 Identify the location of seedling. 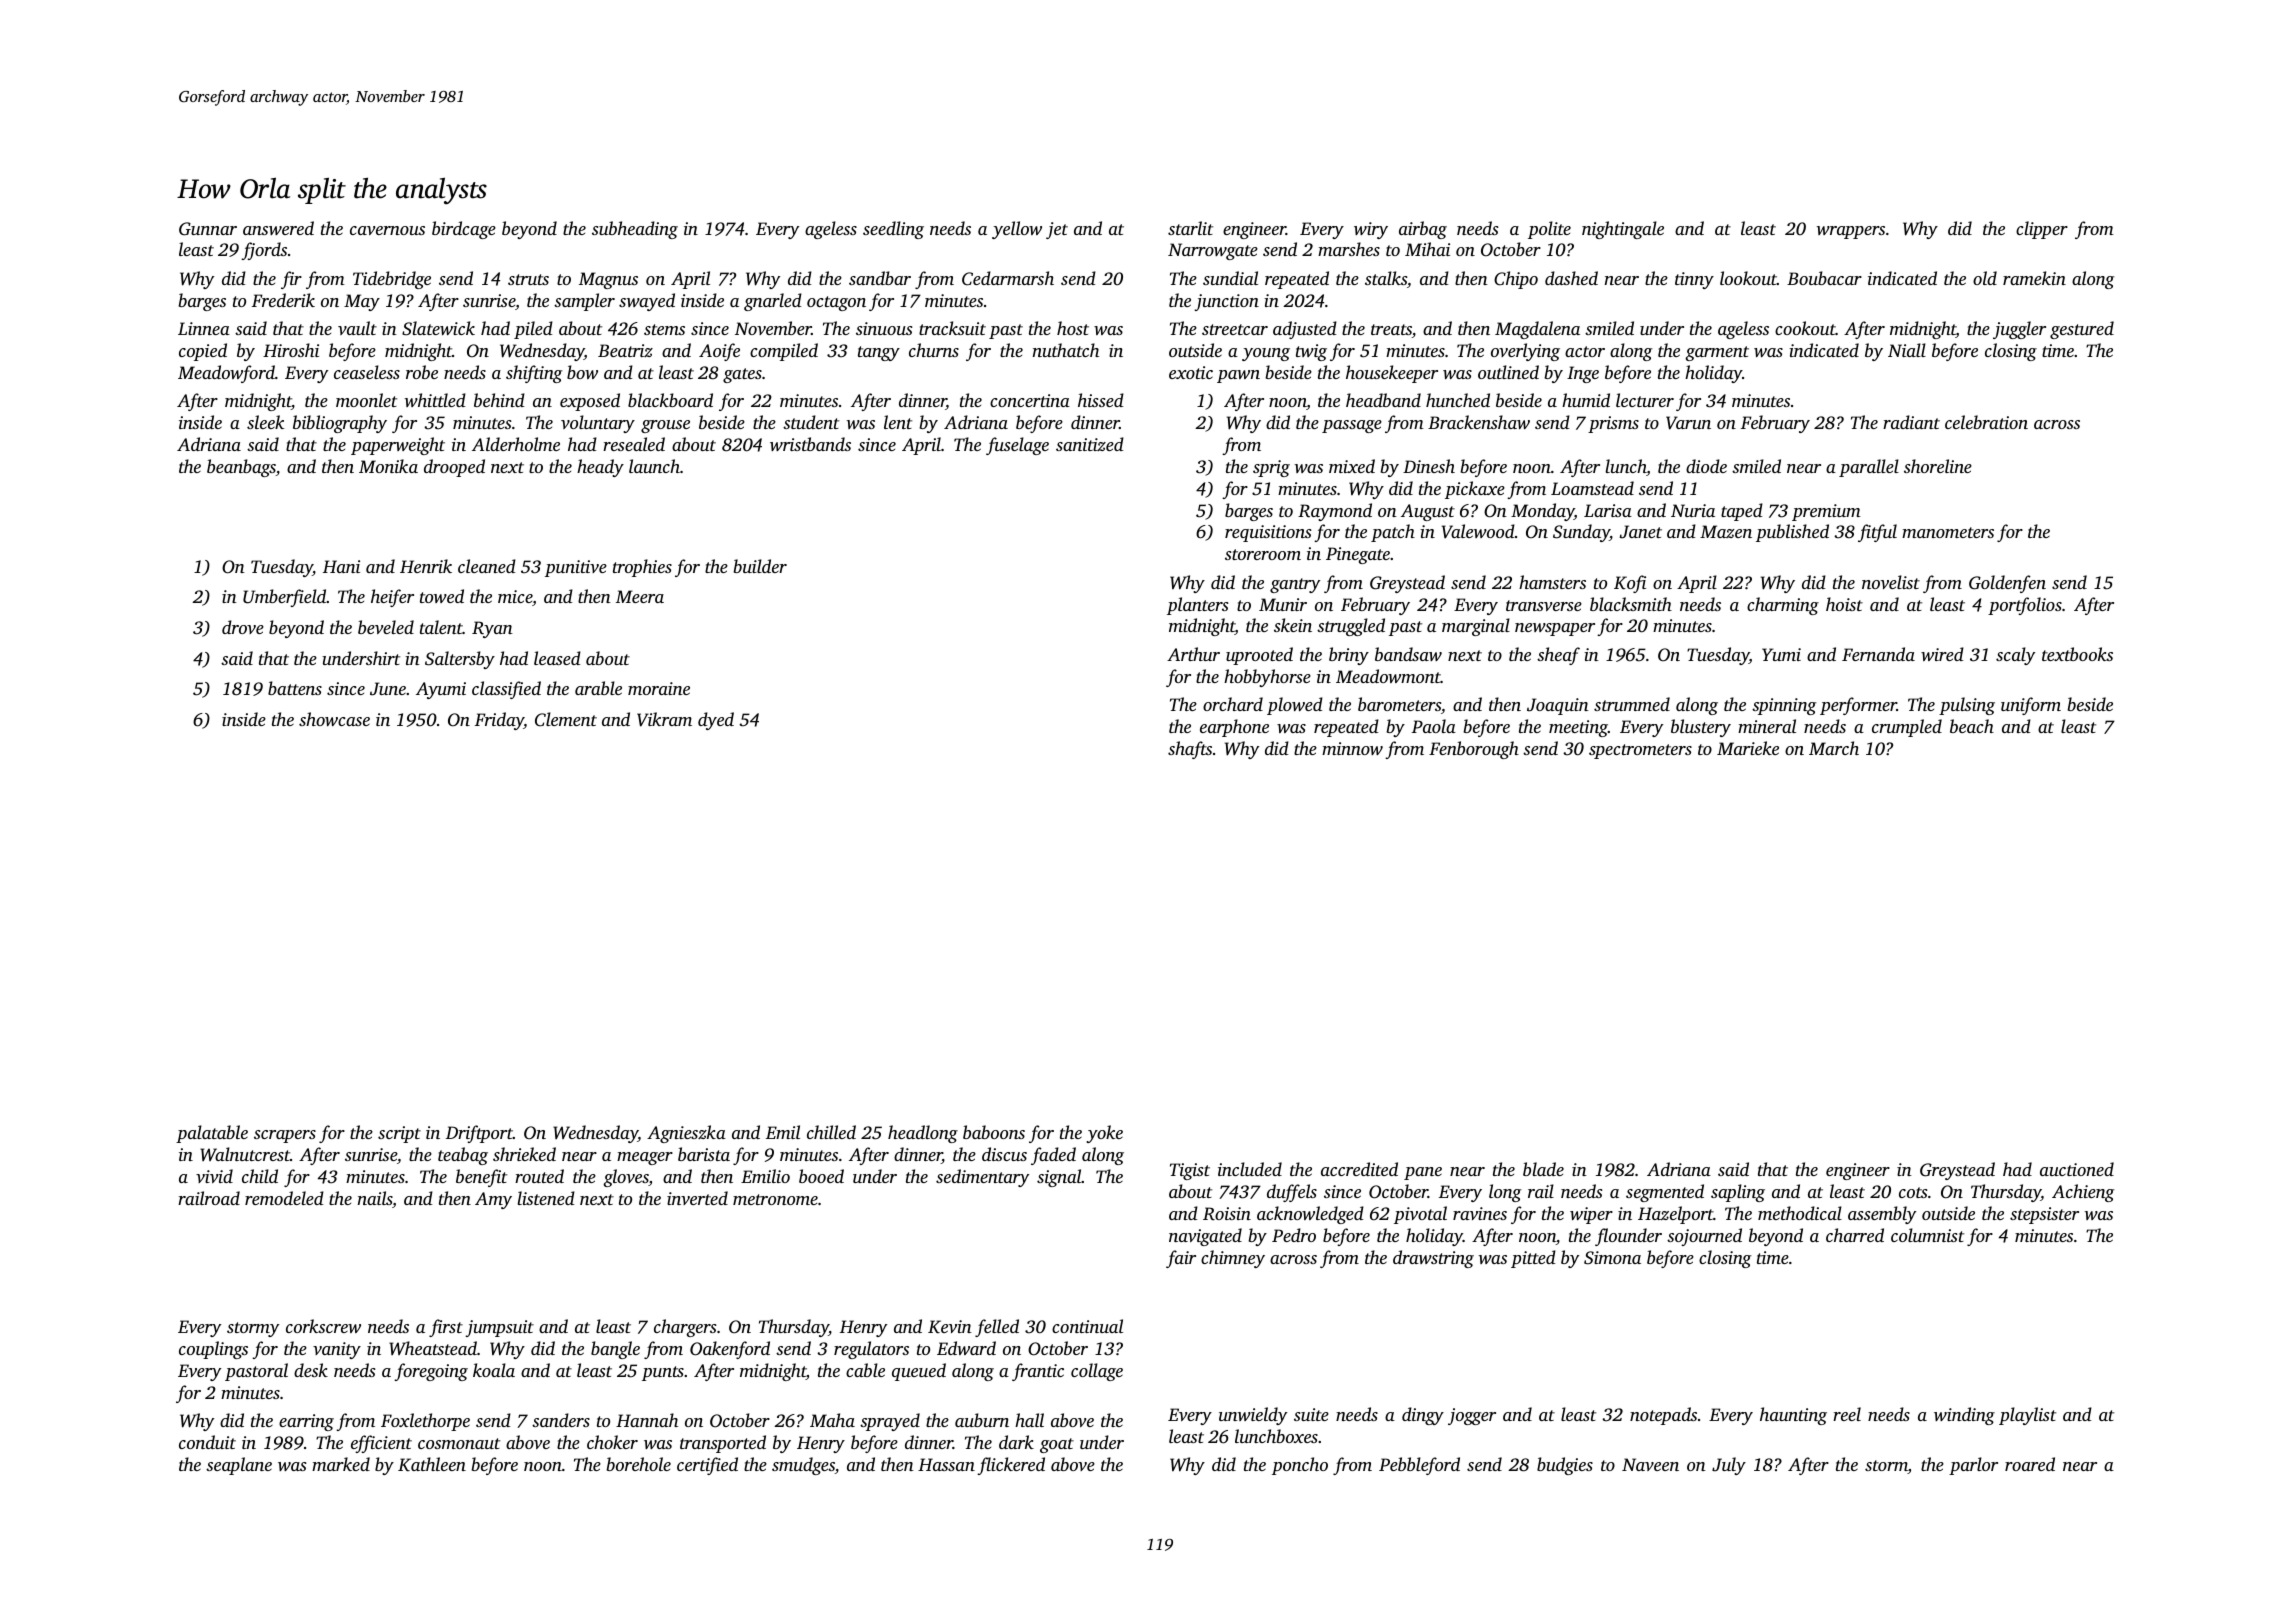
(893, 230).
